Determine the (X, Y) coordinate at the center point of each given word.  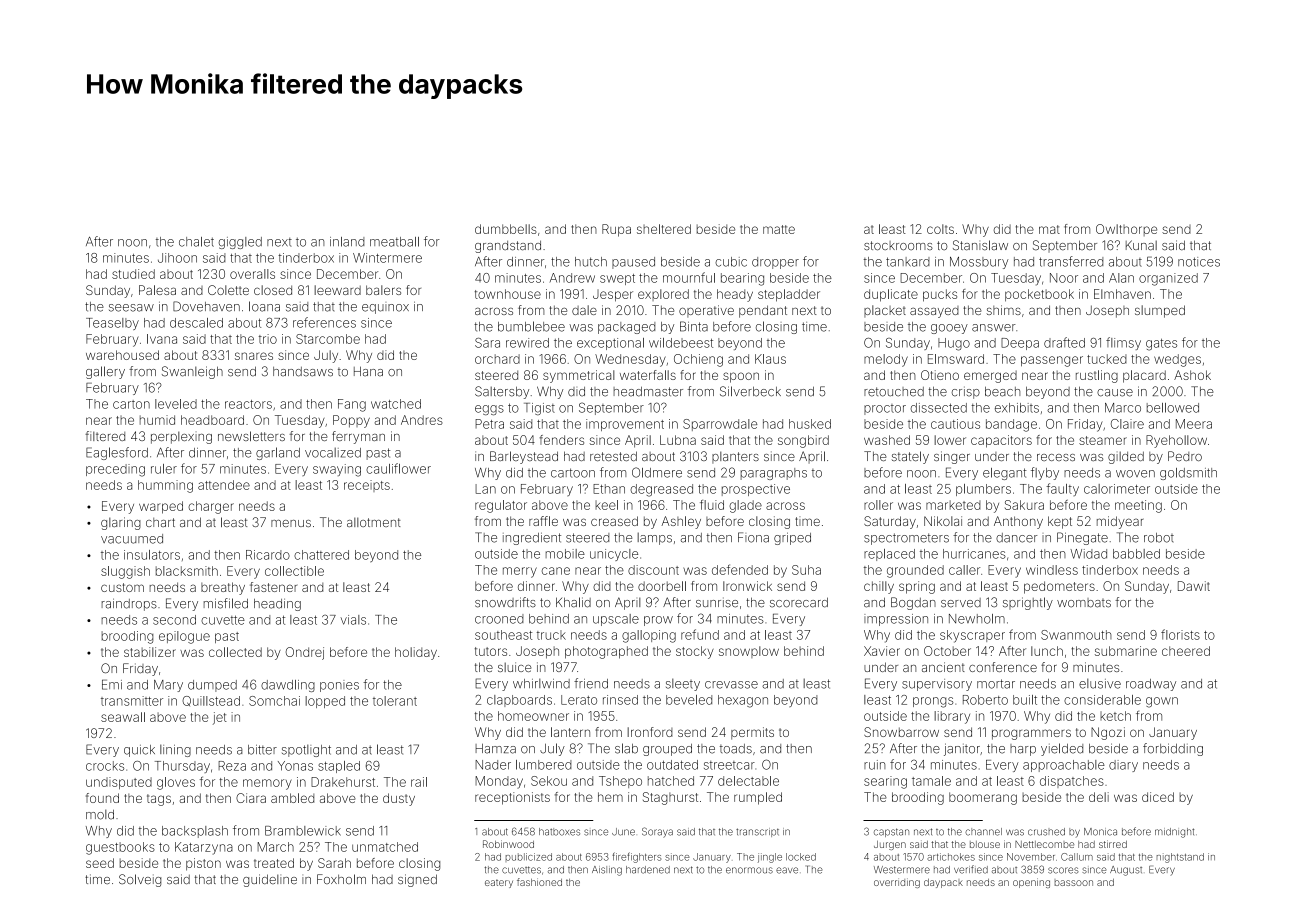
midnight (1174, 833)
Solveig (140, 880)
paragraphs (774, 474)
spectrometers (906, 539)
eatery (499, 883)
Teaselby (112, 324)
